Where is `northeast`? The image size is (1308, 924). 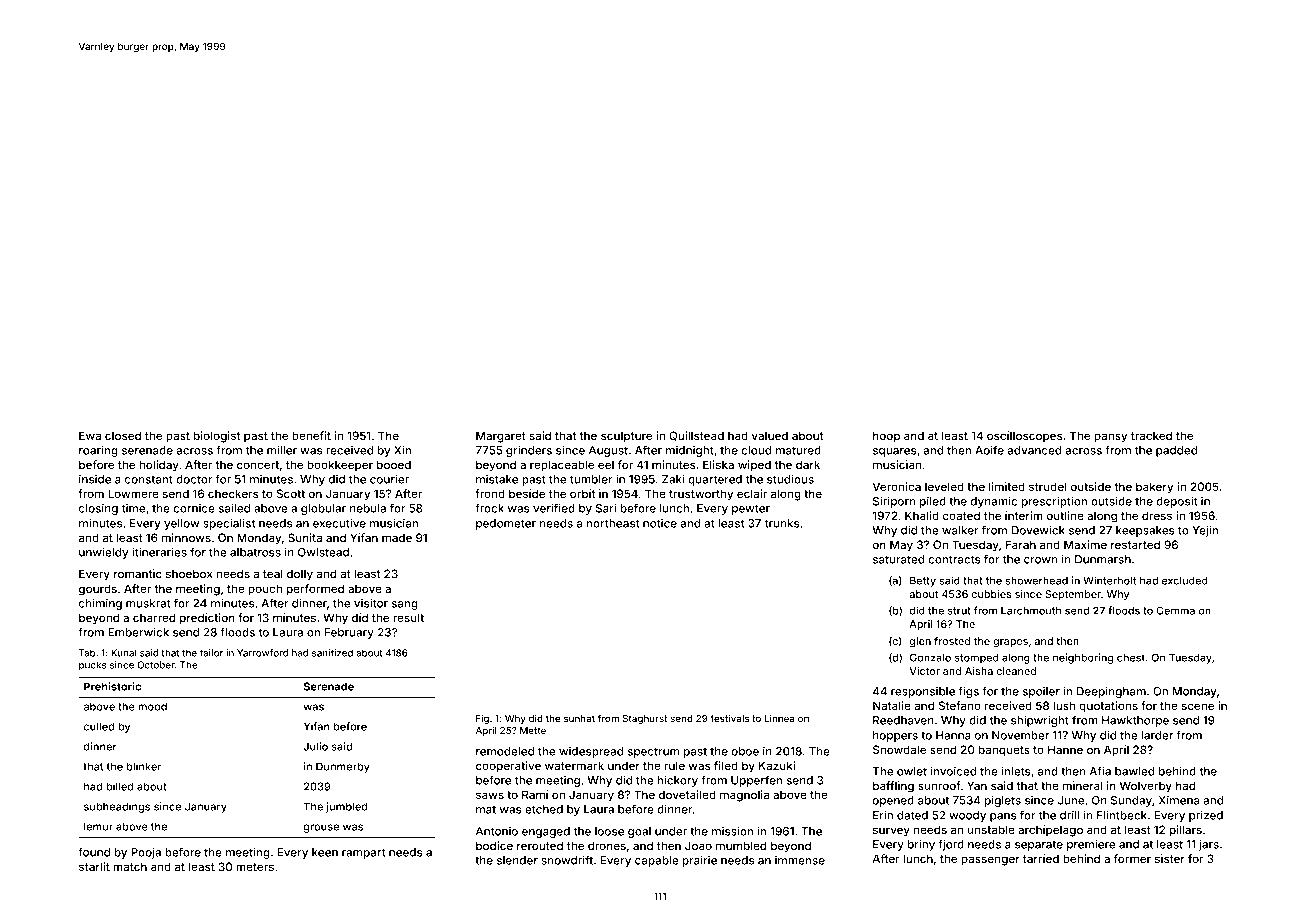
northeast is located at coordinates (613, 523).
